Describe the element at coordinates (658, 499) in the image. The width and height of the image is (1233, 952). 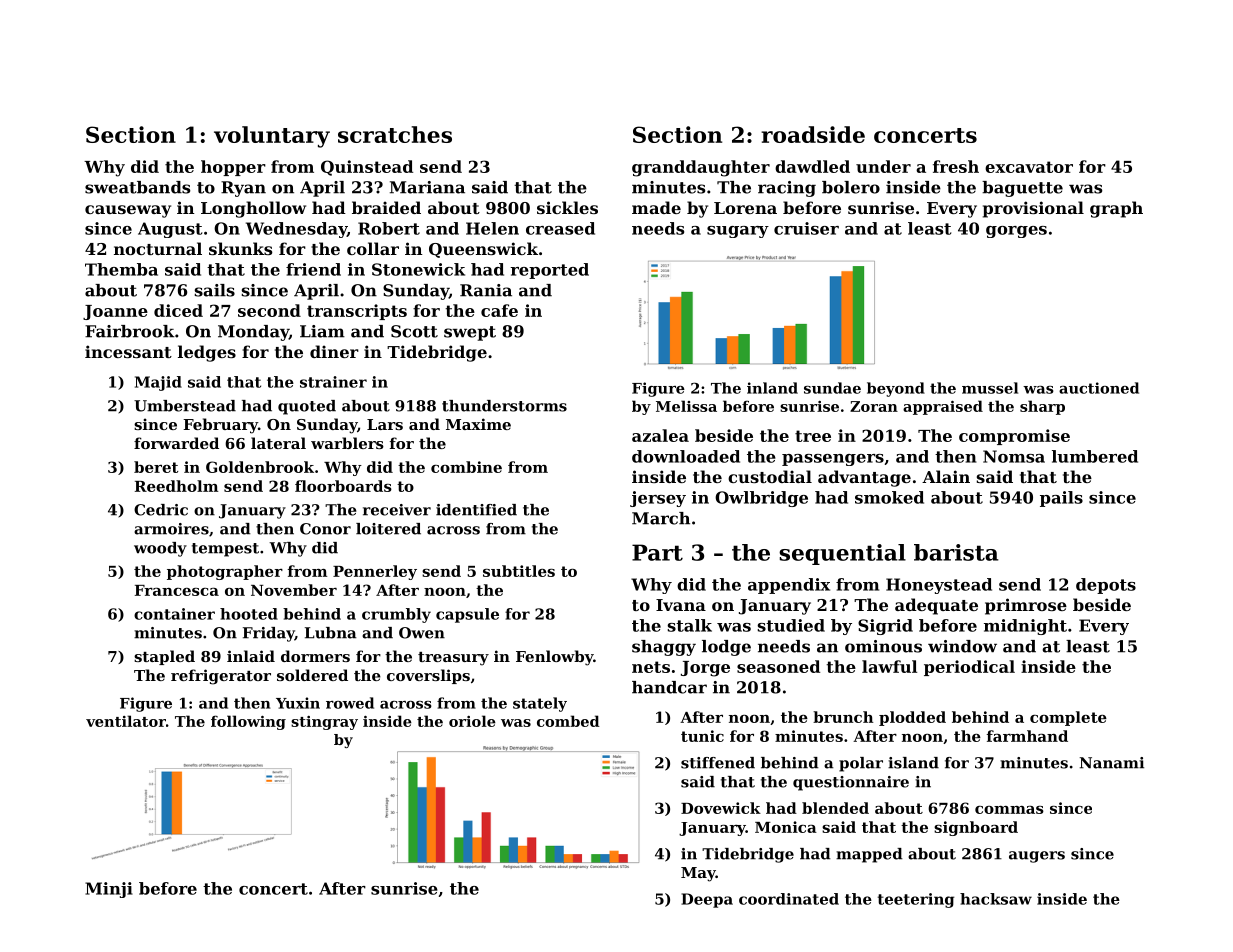
I see `jersey` at that location.
